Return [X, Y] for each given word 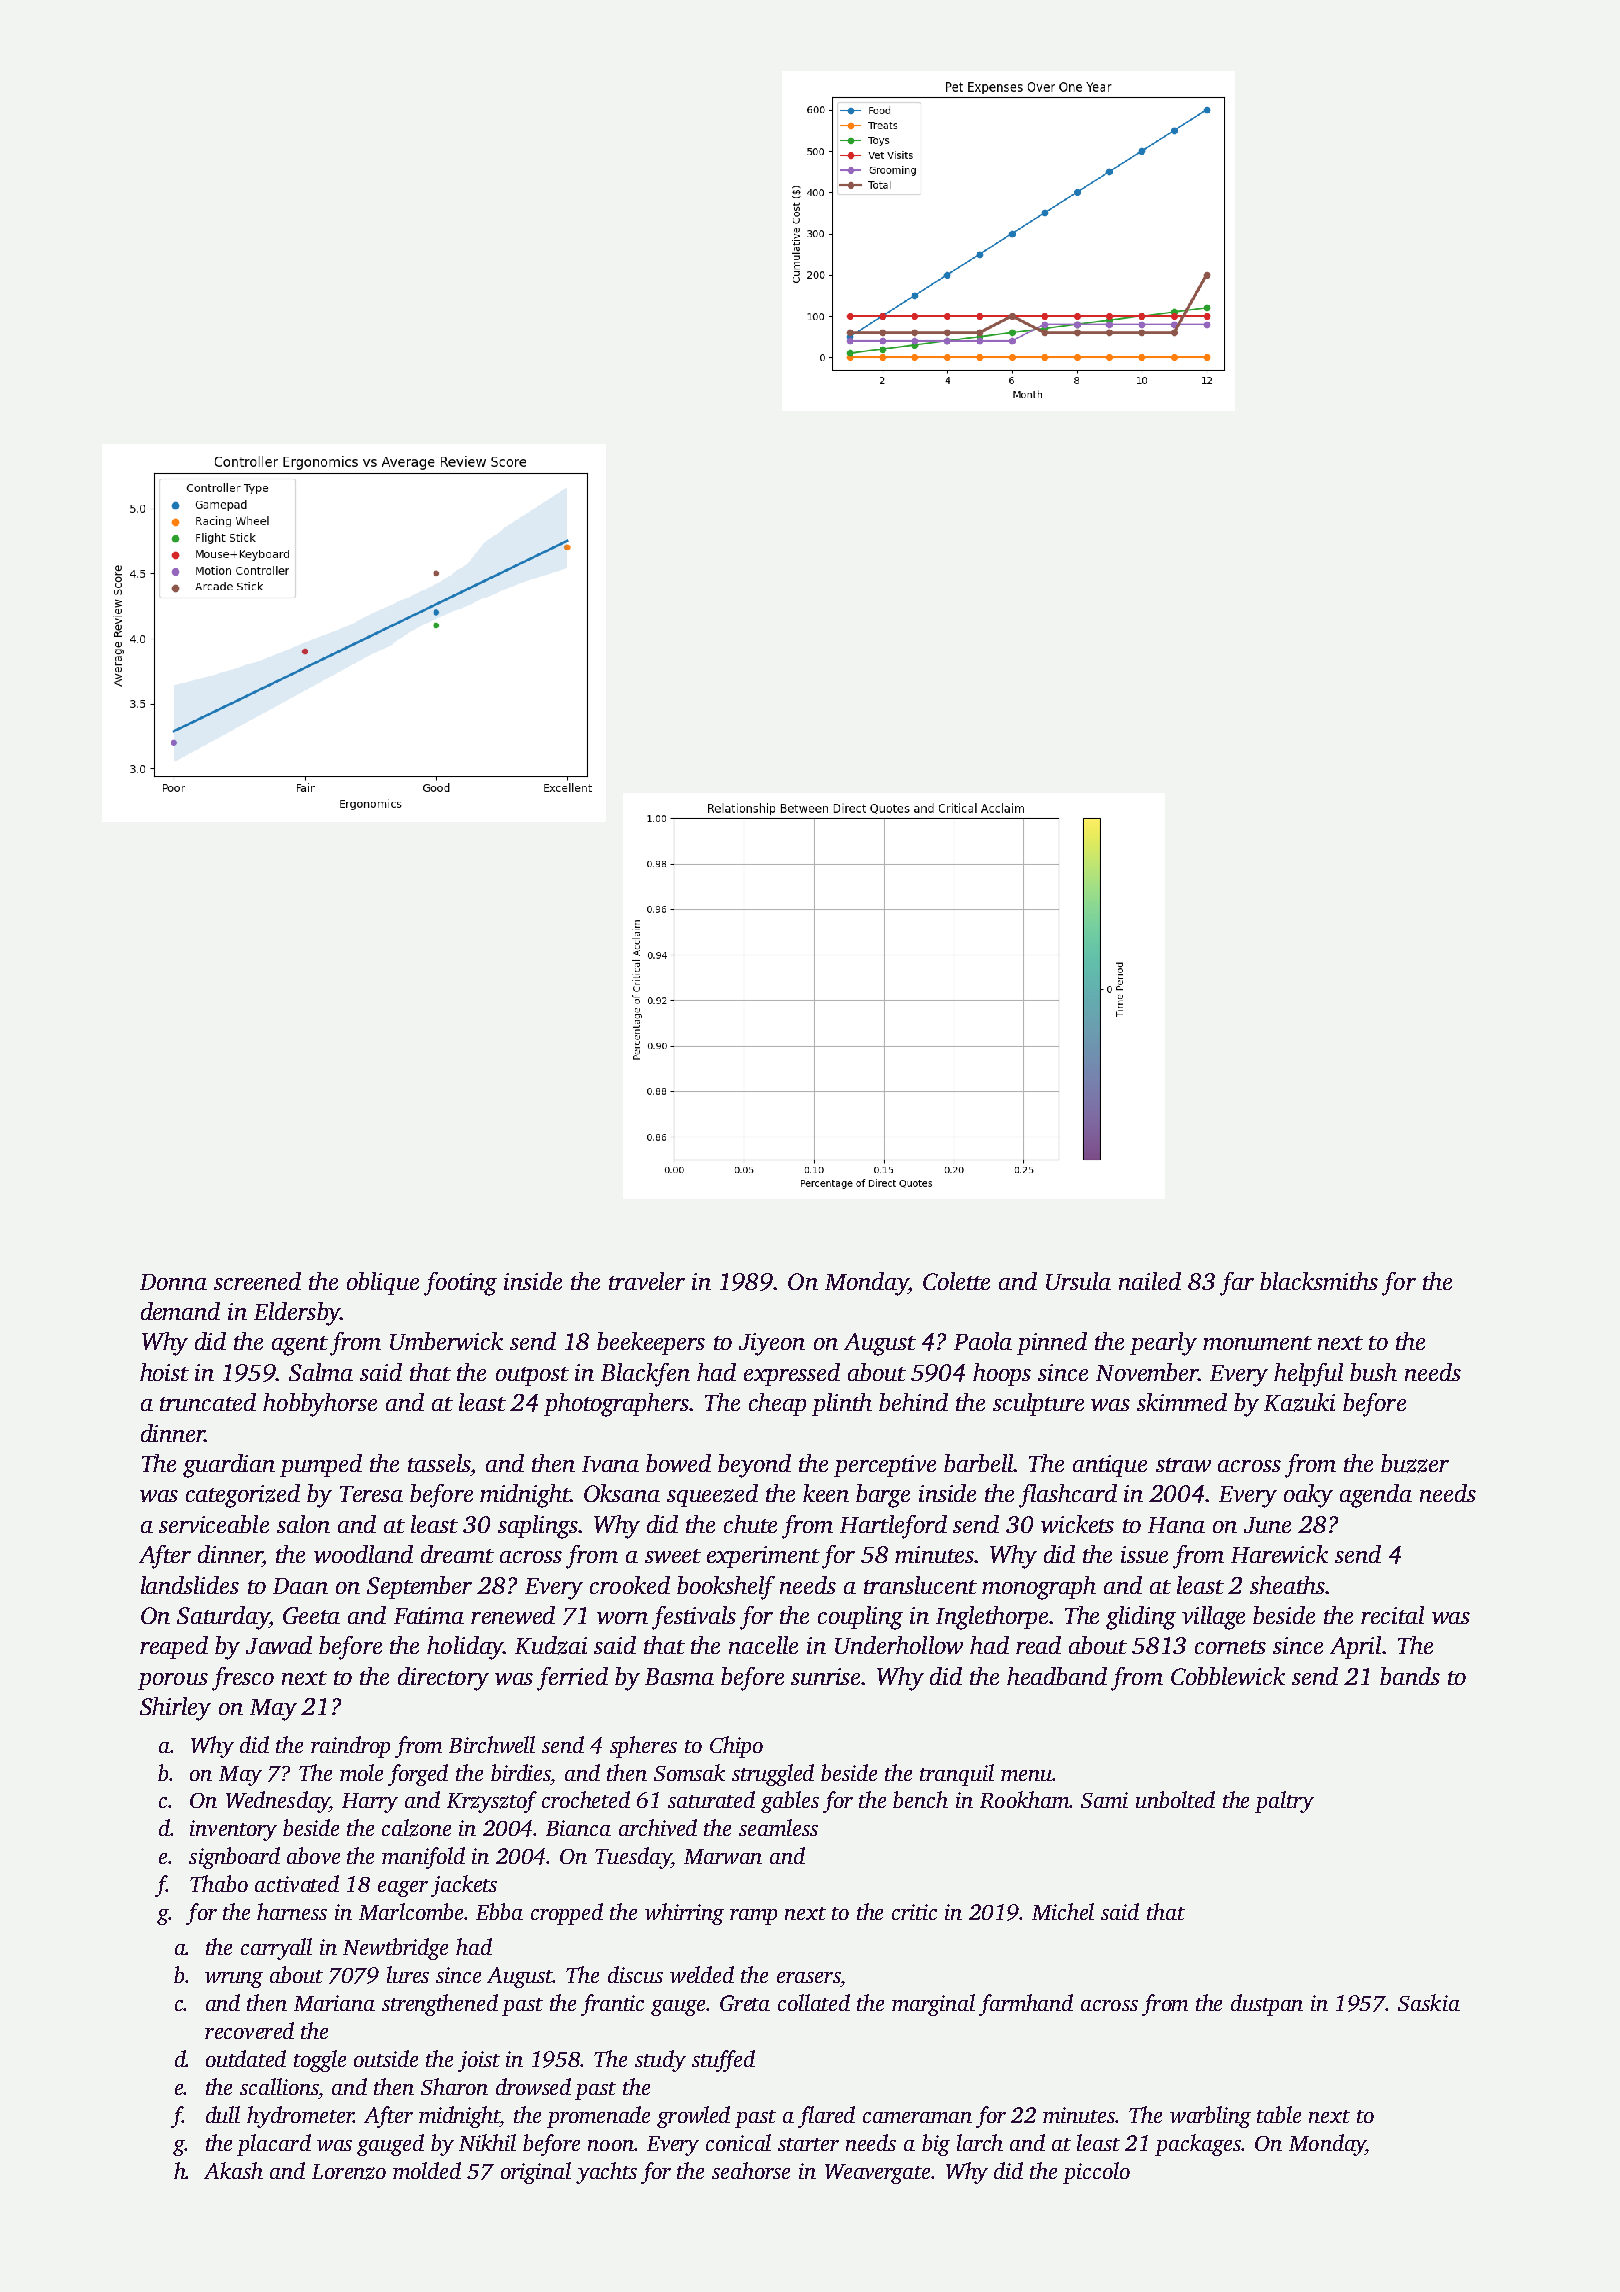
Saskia [1429, 2002]
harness [292, 1911]
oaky [1308, 1496]
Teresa [371, 1494]
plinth [842, 1404]
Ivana [610, 1464]
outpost [532, 1376]
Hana [1176, 1525]
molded [427, 2170]
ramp [753, 1917]
